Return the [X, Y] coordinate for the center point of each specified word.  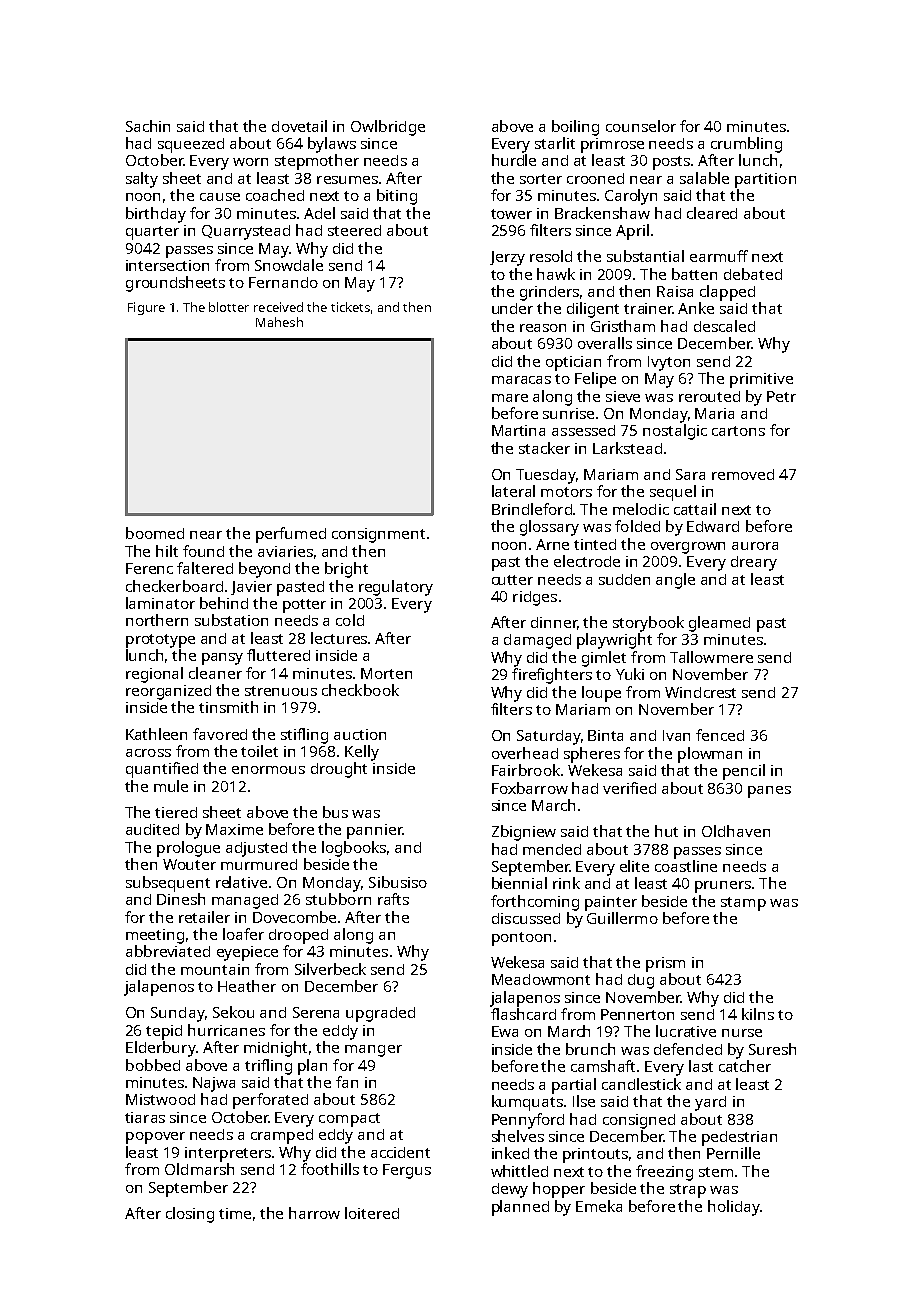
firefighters [552, 676]
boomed [155, 533]
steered [354, 230]
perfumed [291, 535]
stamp [743, 904]
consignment [378, 535]
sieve [623, 396]
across [148, 753]
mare [510, 398]
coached [275, 195]
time [235, 1213]
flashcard [523, 1014]
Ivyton [669, 363]
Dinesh [181, 899]
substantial [645, 256]
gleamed [719, 624]
